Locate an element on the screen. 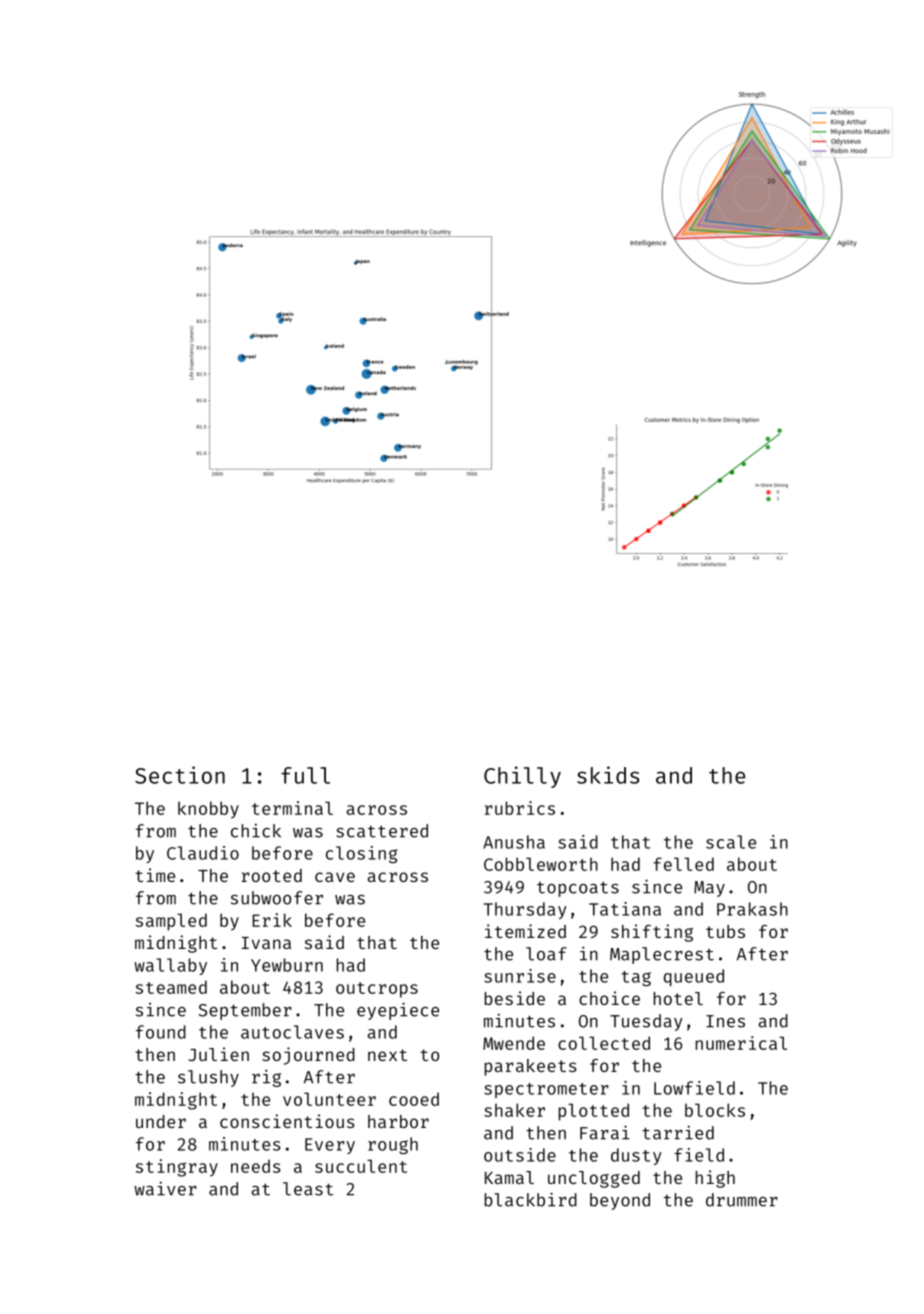  scale is located at coordinates (731, 842).
